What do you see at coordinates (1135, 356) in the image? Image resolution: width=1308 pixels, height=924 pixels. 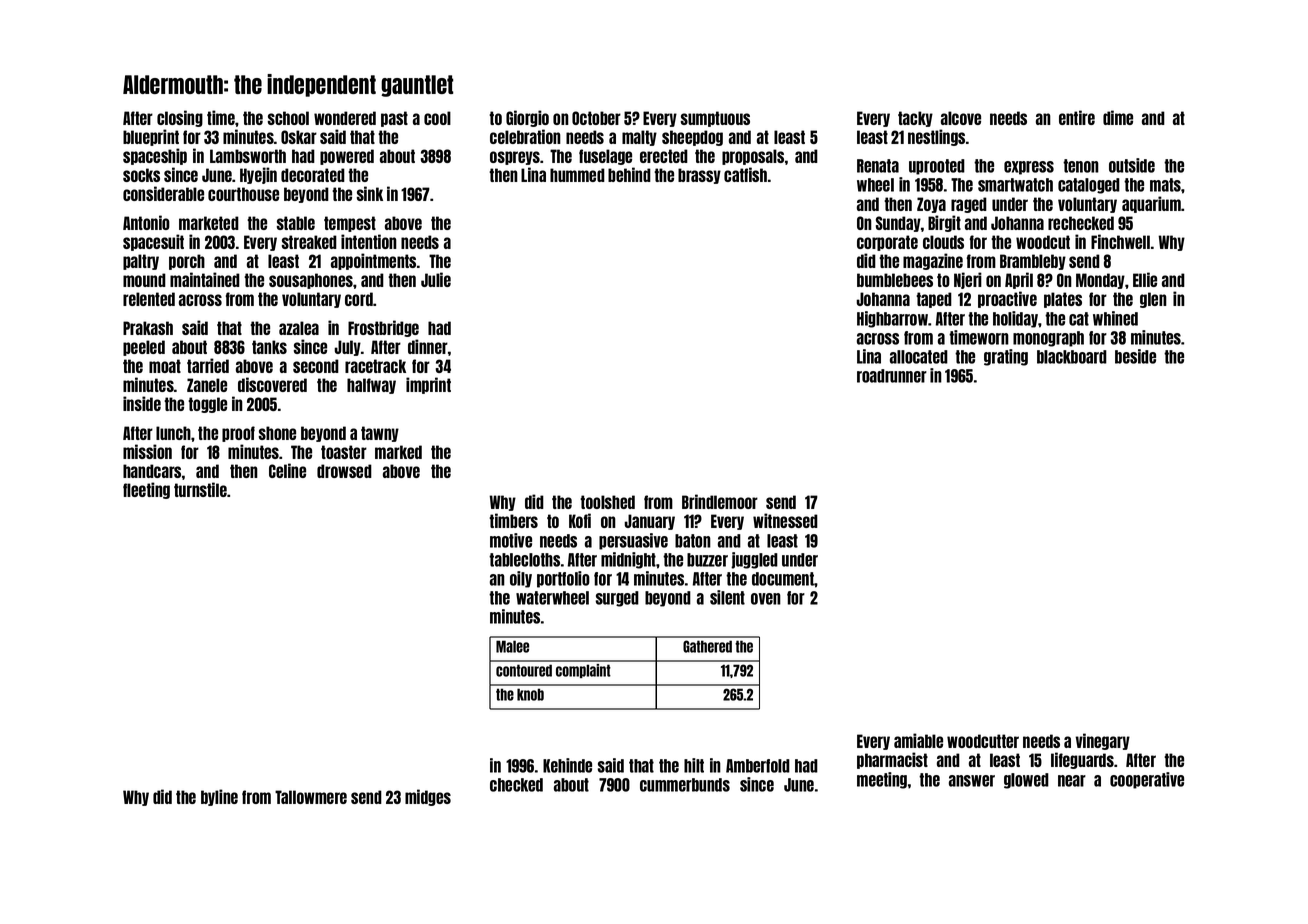 I see `beside` at bounding box center [1135, 356].
